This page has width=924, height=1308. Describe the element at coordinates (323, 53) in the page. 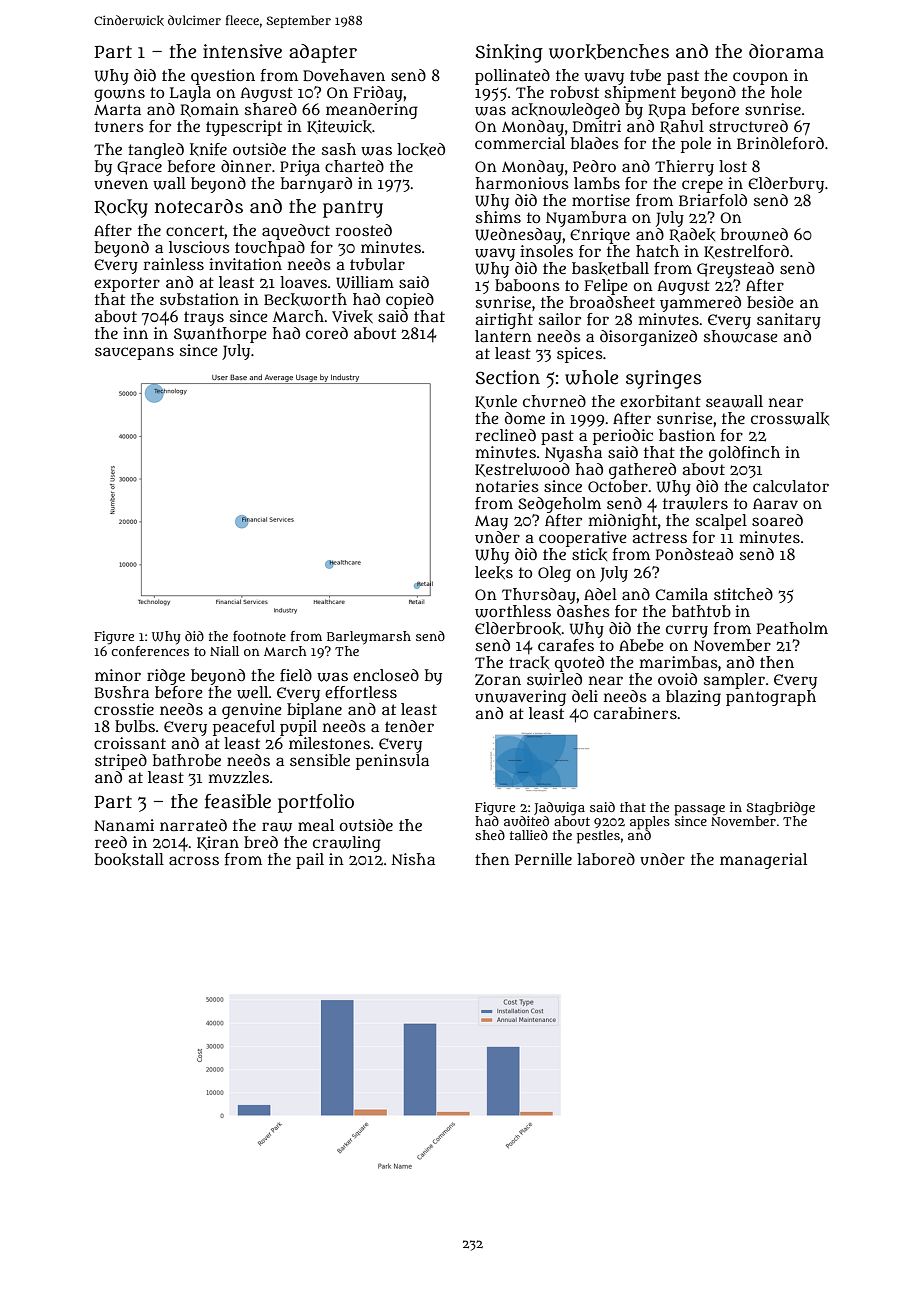

I see `adapter` at that location.
